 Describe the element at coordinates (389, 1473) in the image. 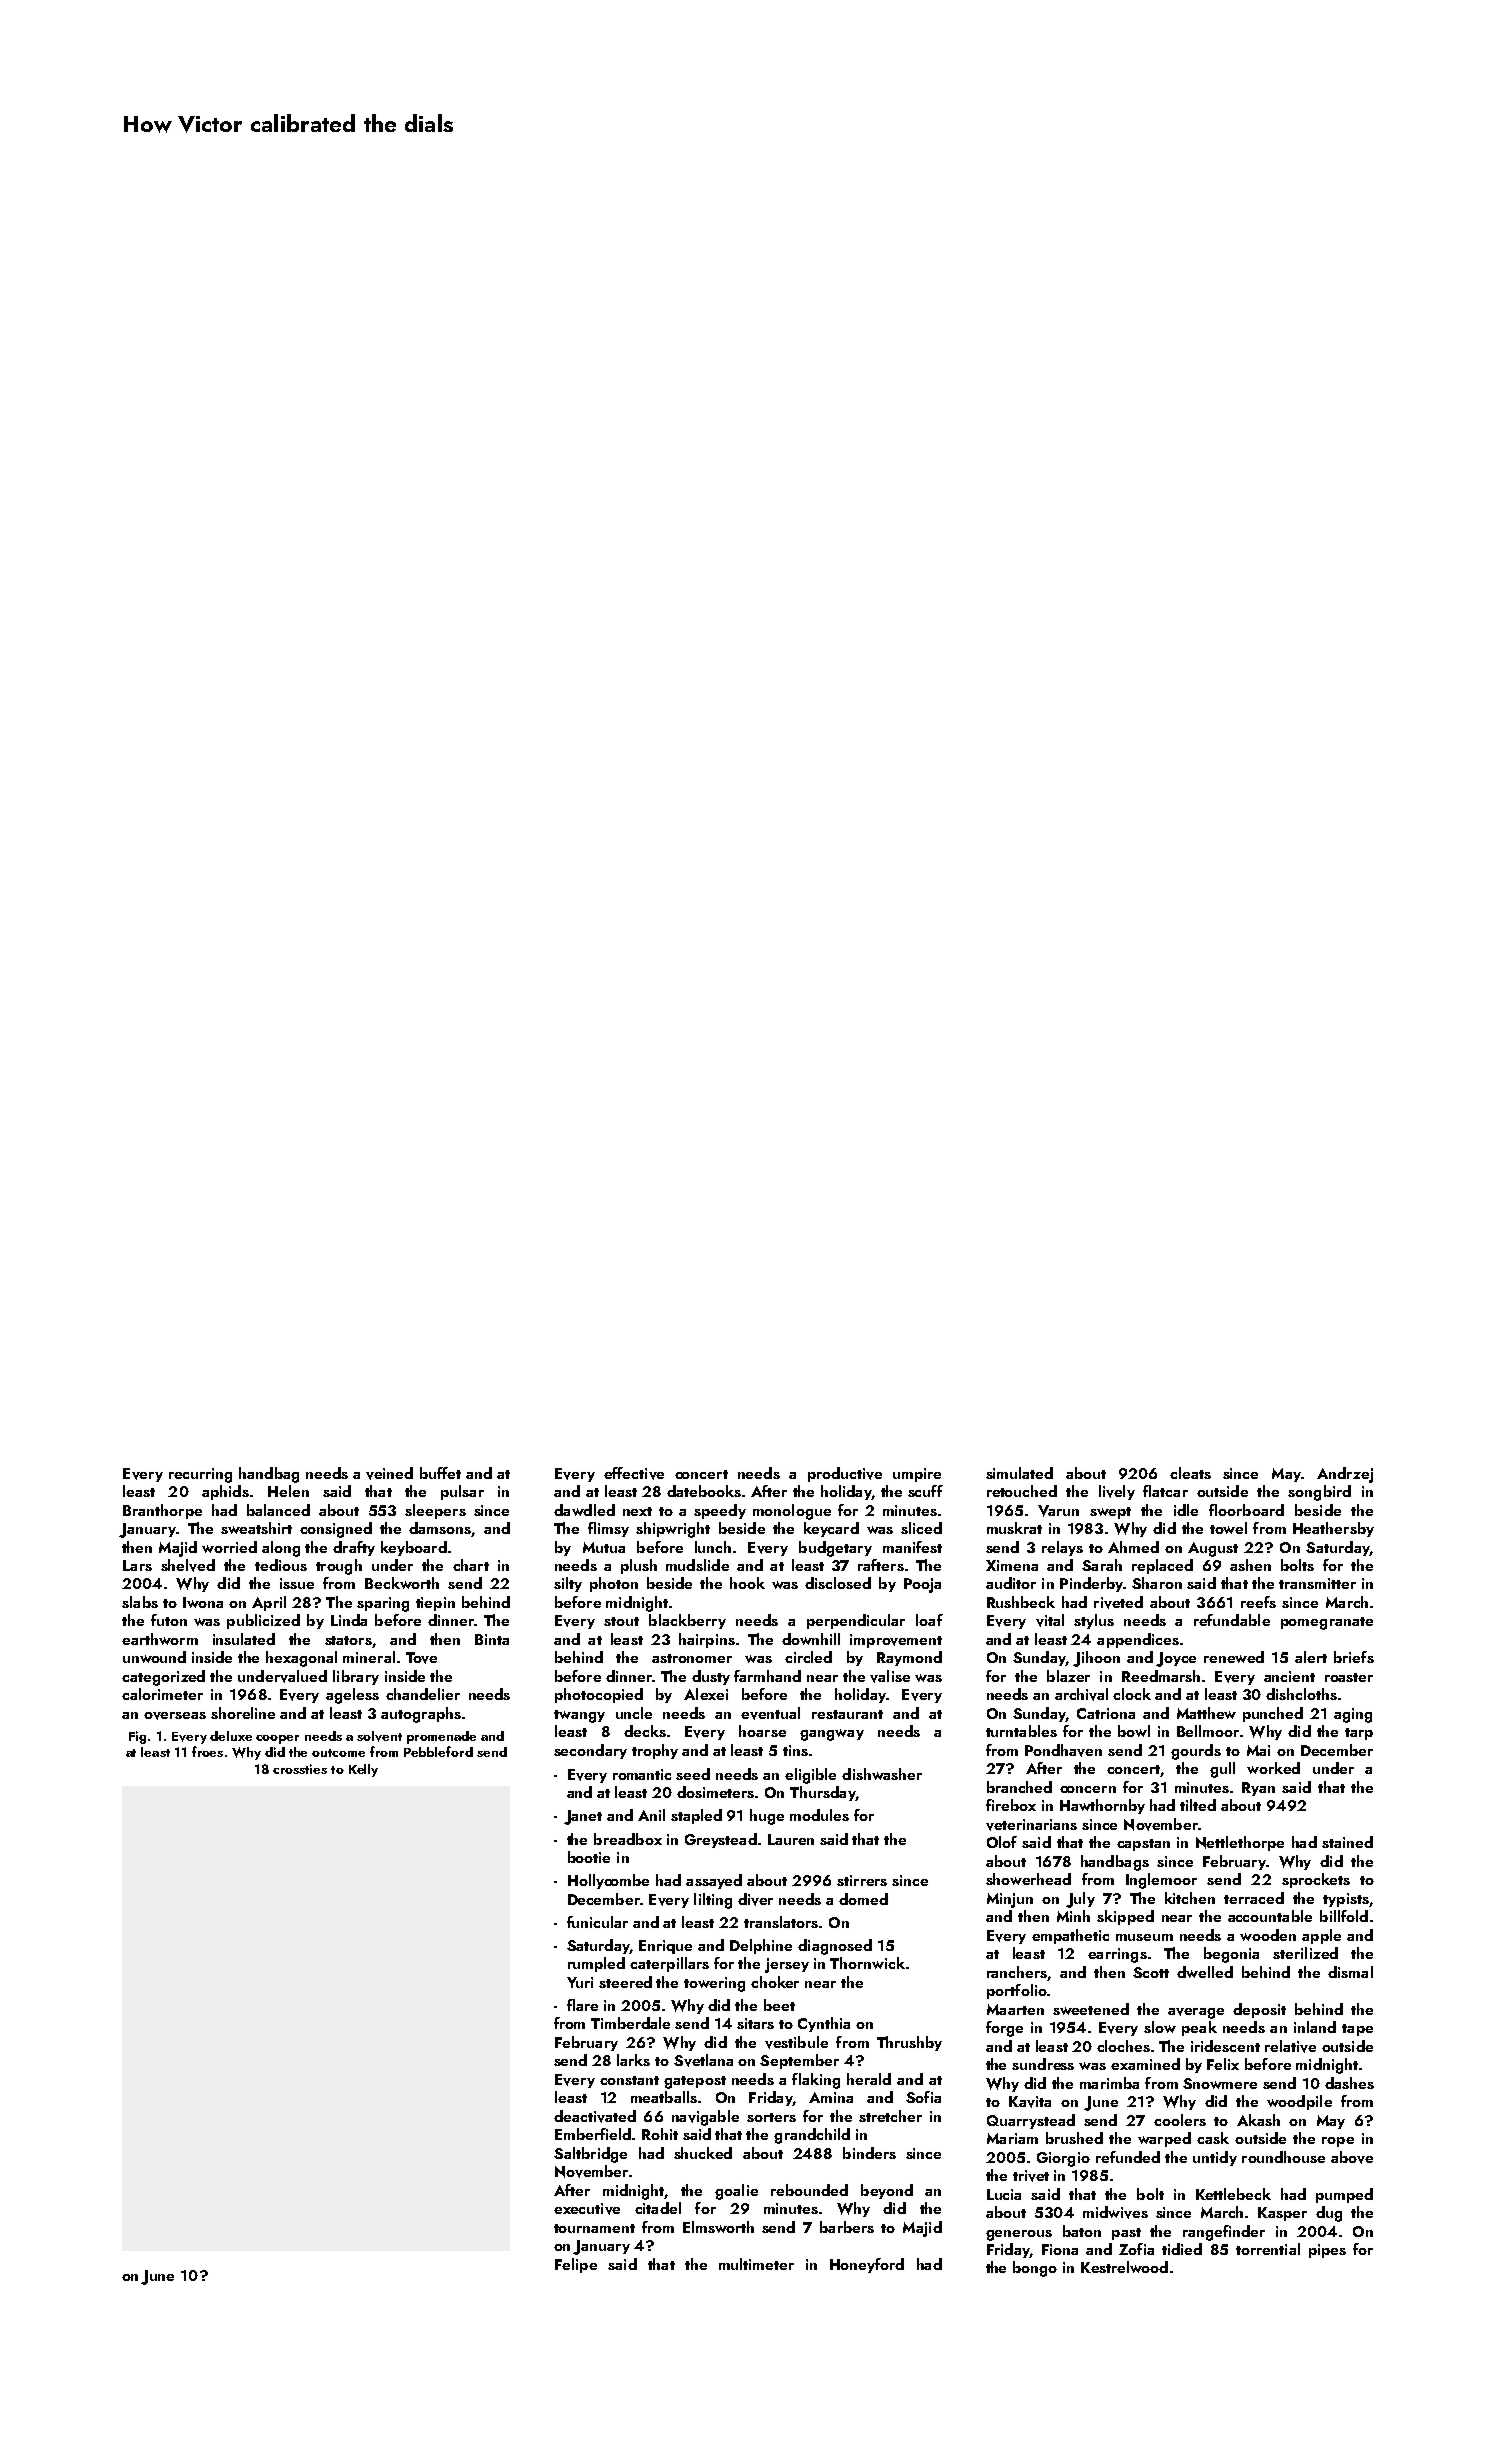

I see `veined` at that location.
